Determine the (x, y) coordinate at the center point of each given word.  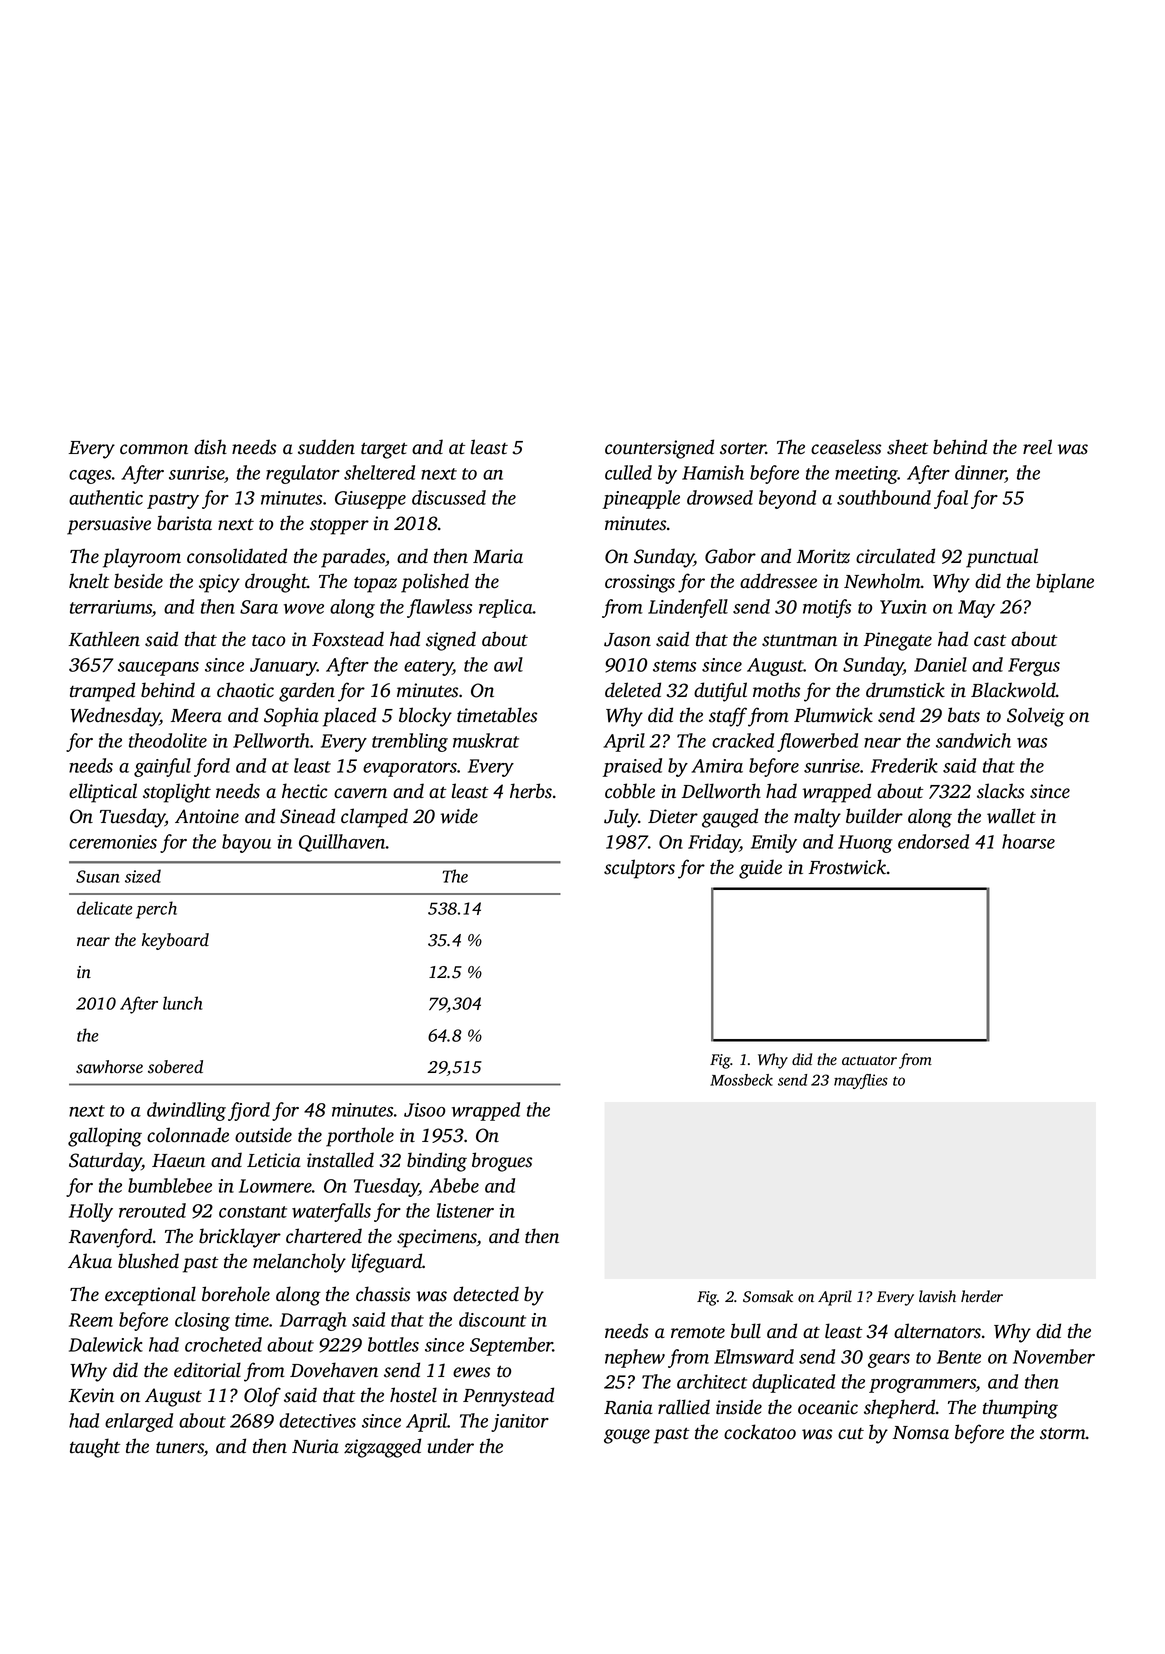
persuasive (109, 525)
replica (506, 608)
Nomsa (921, 1433)
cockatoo (760, 1432)
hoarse (1028, 841)
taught (95, 1448)
